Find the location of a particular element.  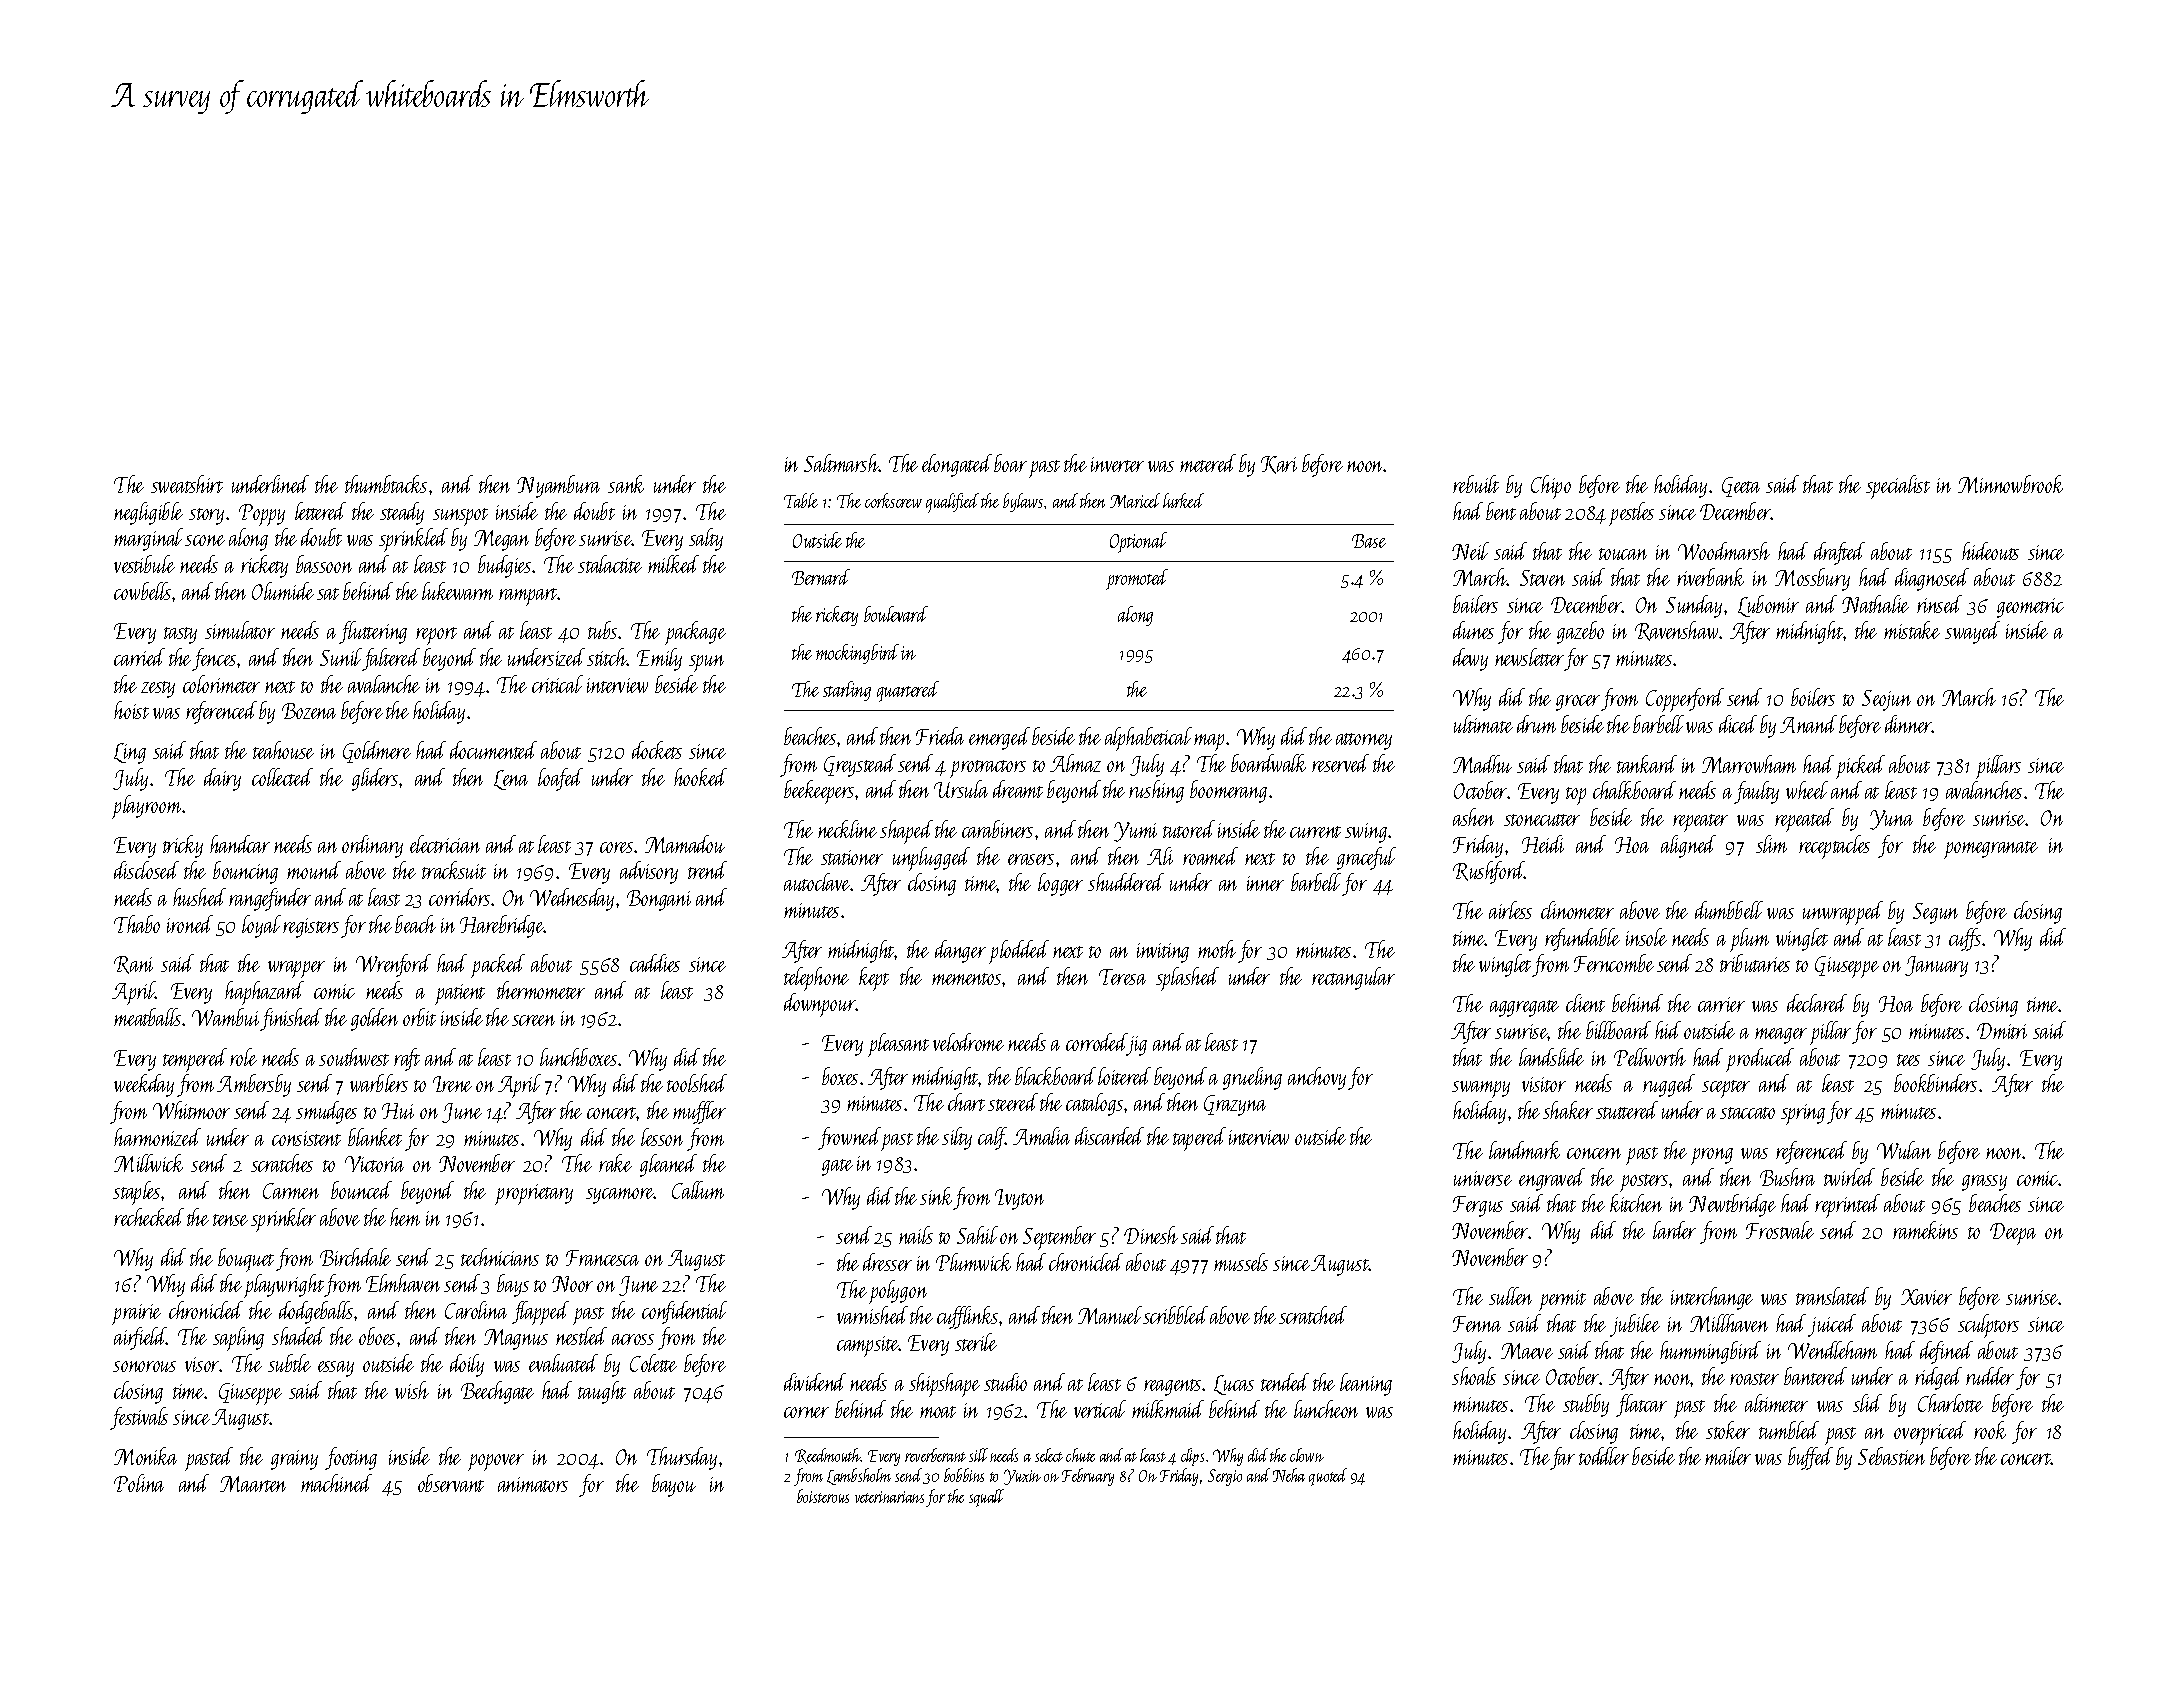

Kari is located at coordinates (1279, 465).
